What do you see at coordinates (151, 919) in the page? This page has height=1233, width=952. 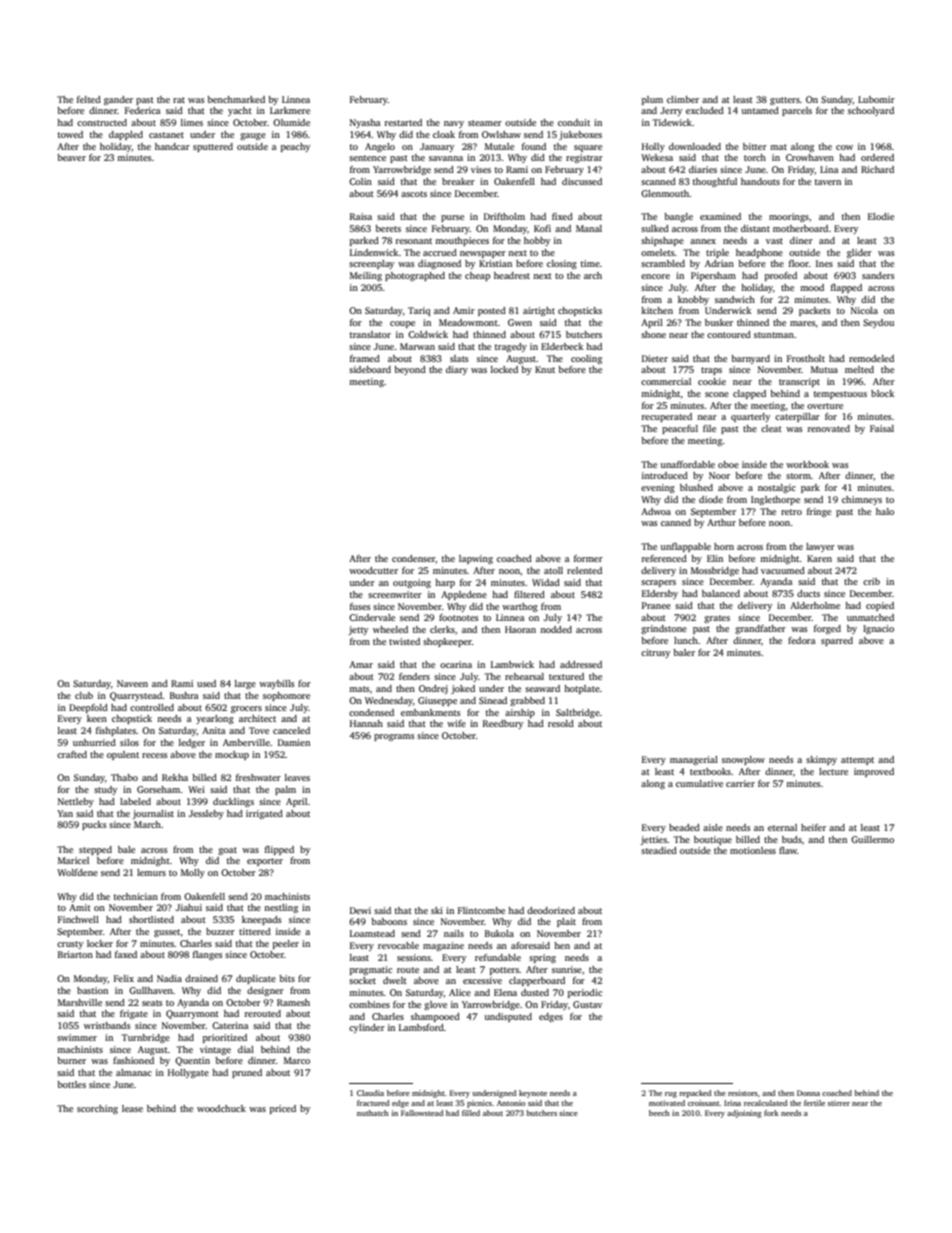 I see `shortlisted` at bounding box center [151, 919].
